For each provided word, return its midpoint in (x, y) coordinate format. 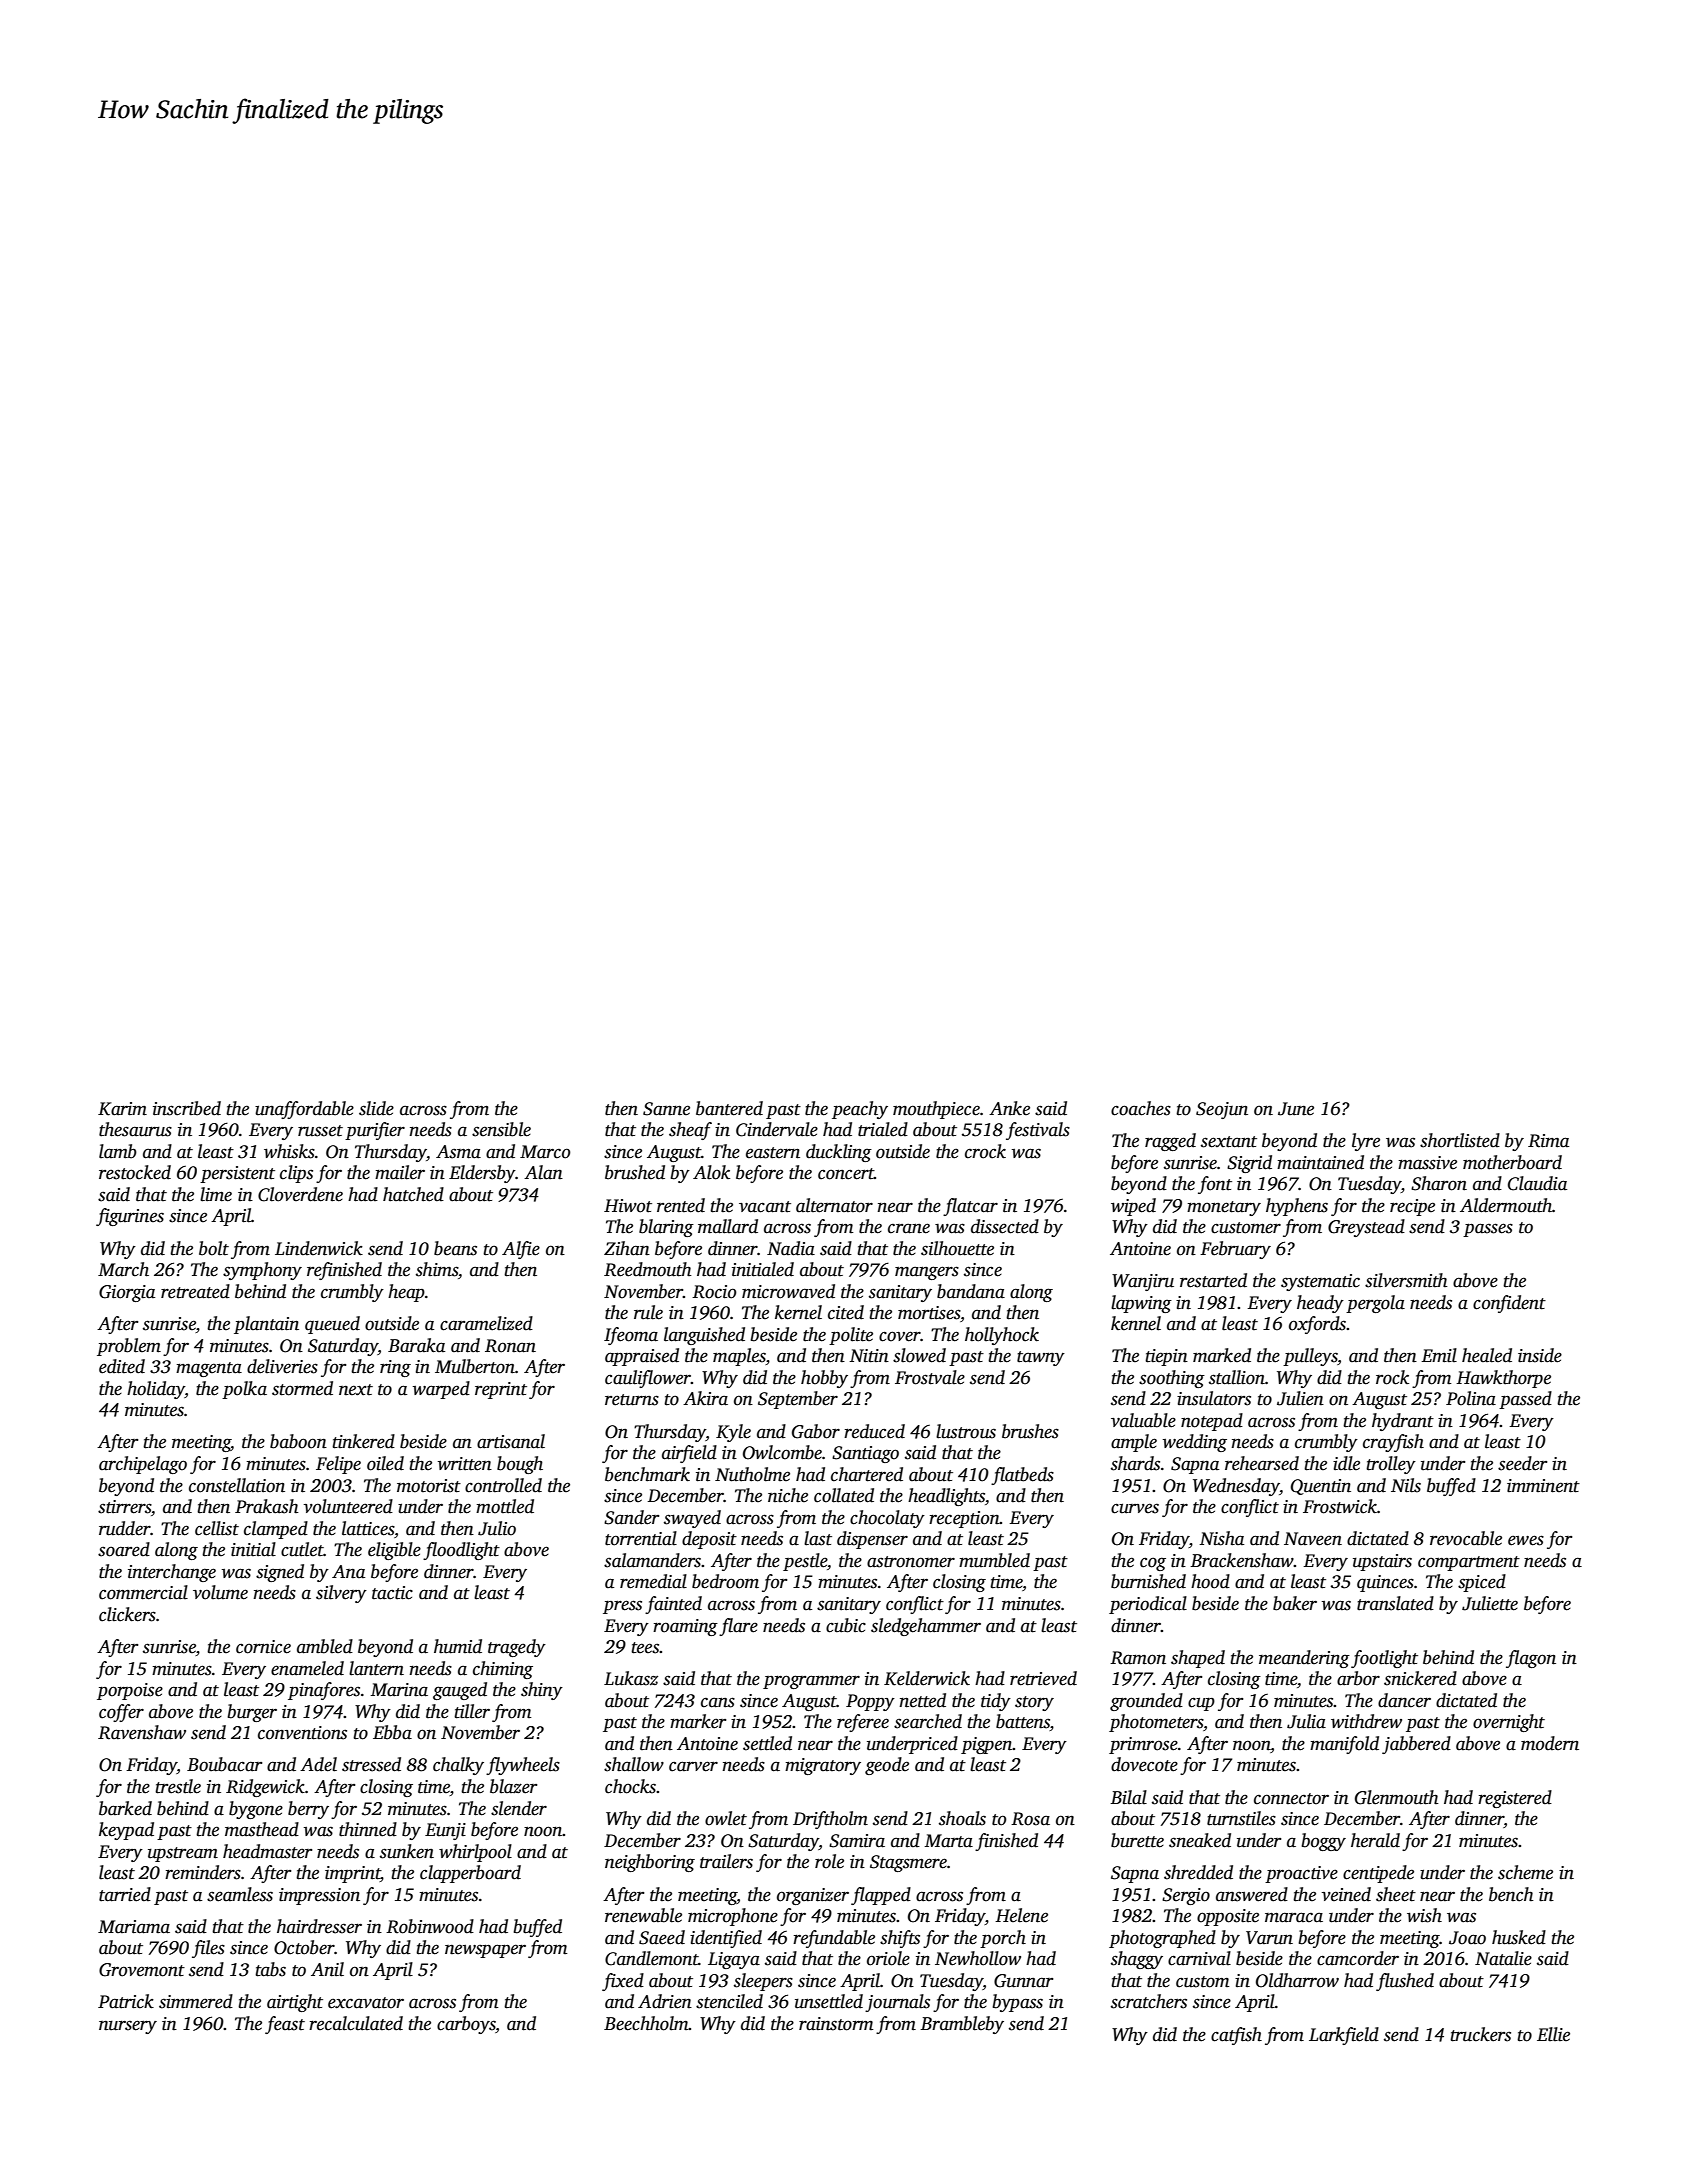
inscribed (187, 1108)
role (829, 1861)
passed (1525, 1400)
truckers (1480, 2034)
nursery (128, 2027)
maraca (1294, 1917)
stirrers (124, 1507)
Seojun (1222, 1110)
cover (900, 1336)
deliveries (282, 1366)
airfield (689, 1454)
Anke (1009, 1108)
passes (1488, 1230)
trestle (178, 1786)
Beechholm (646, 2023)
